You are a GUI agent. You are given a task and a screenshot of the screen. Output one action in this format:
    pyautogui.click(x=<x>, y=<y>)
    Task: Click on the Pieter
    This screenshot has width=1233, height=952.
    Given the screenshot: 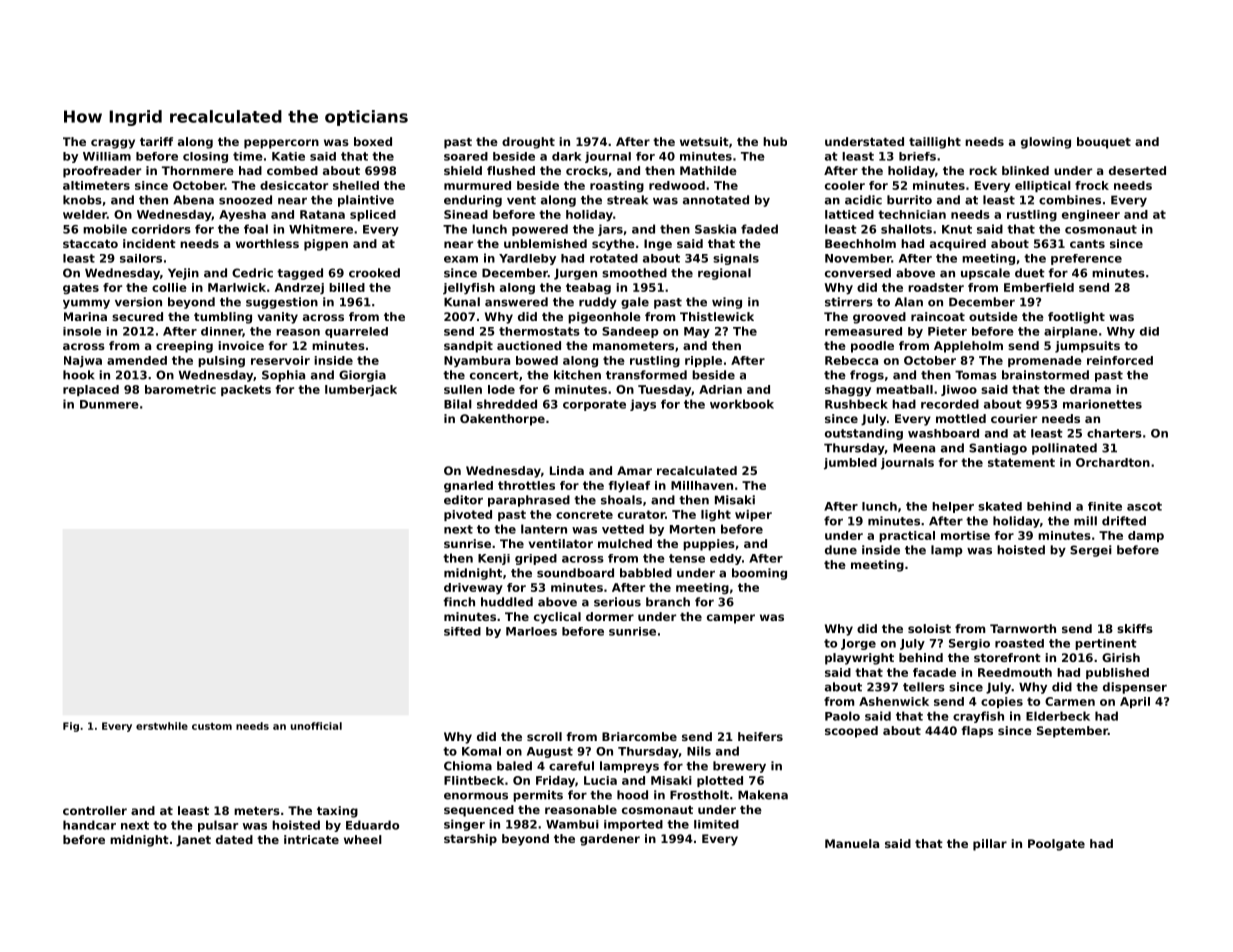 What is the action you would take?
    pyautogui.click(x=947, y=331)
